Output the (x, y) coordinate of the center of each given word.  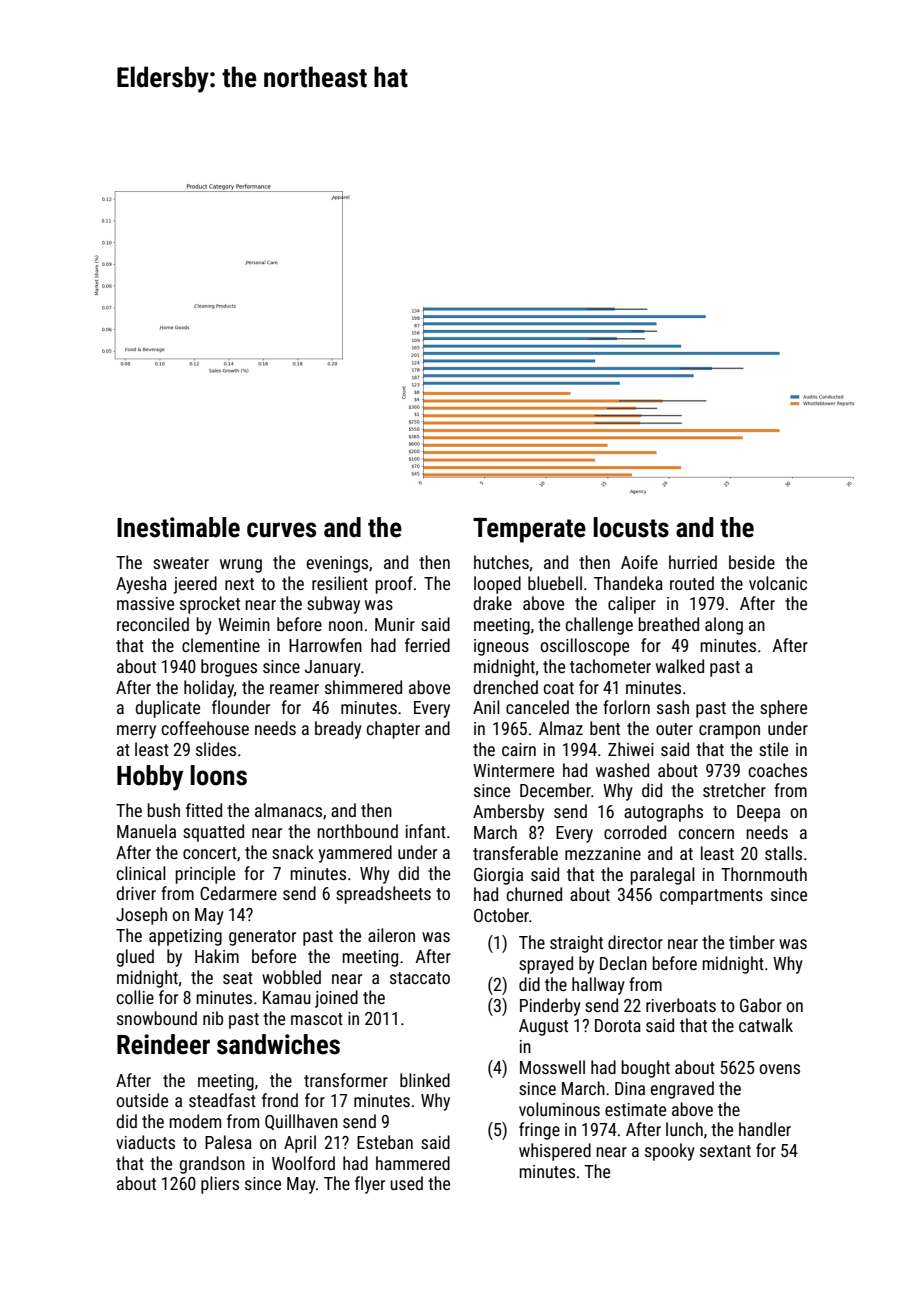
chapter (393, 730)
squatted (213, 833)
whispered (555, 1152)
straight (576, 944)
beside (752, 562)
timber (752, 942)
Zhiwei (631, 749)
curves (281, 530)
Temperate (529, 530)
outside (142, 1100)
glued (135, 958)
